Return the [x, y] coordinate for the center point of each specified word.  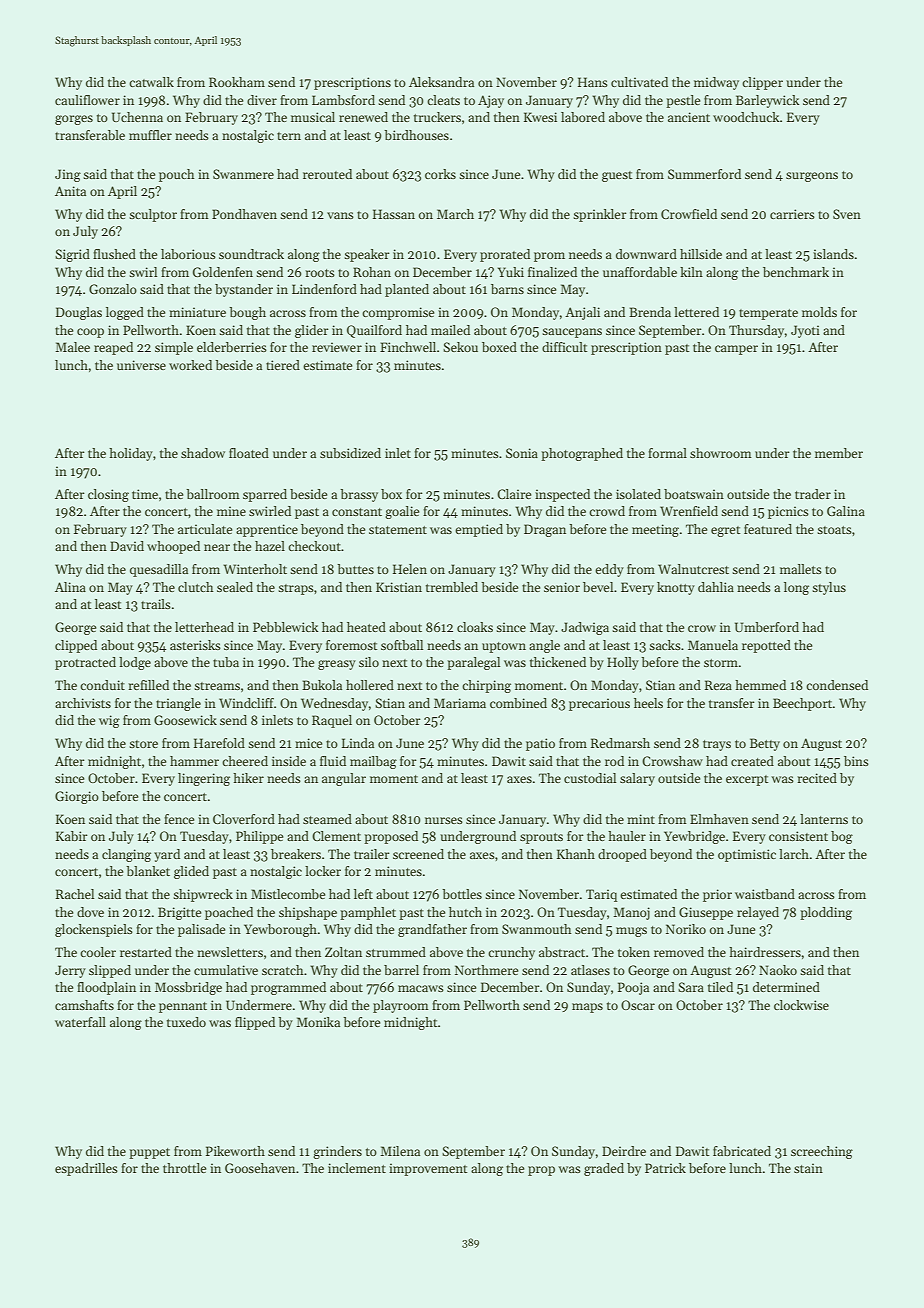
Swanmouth [537, 929]
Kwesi [540, 117]
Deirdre [624, 1151]
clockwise [801, 1005]
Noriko [686, 929]
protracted [85, 663]
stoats [834, 530]
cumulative [226, 970]
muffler [150, 135]
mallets [801, 569]
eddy [609, 570]
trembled [452, 587]
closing [108, 495]
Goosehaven [260, 1168]
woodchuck [746, 117]
